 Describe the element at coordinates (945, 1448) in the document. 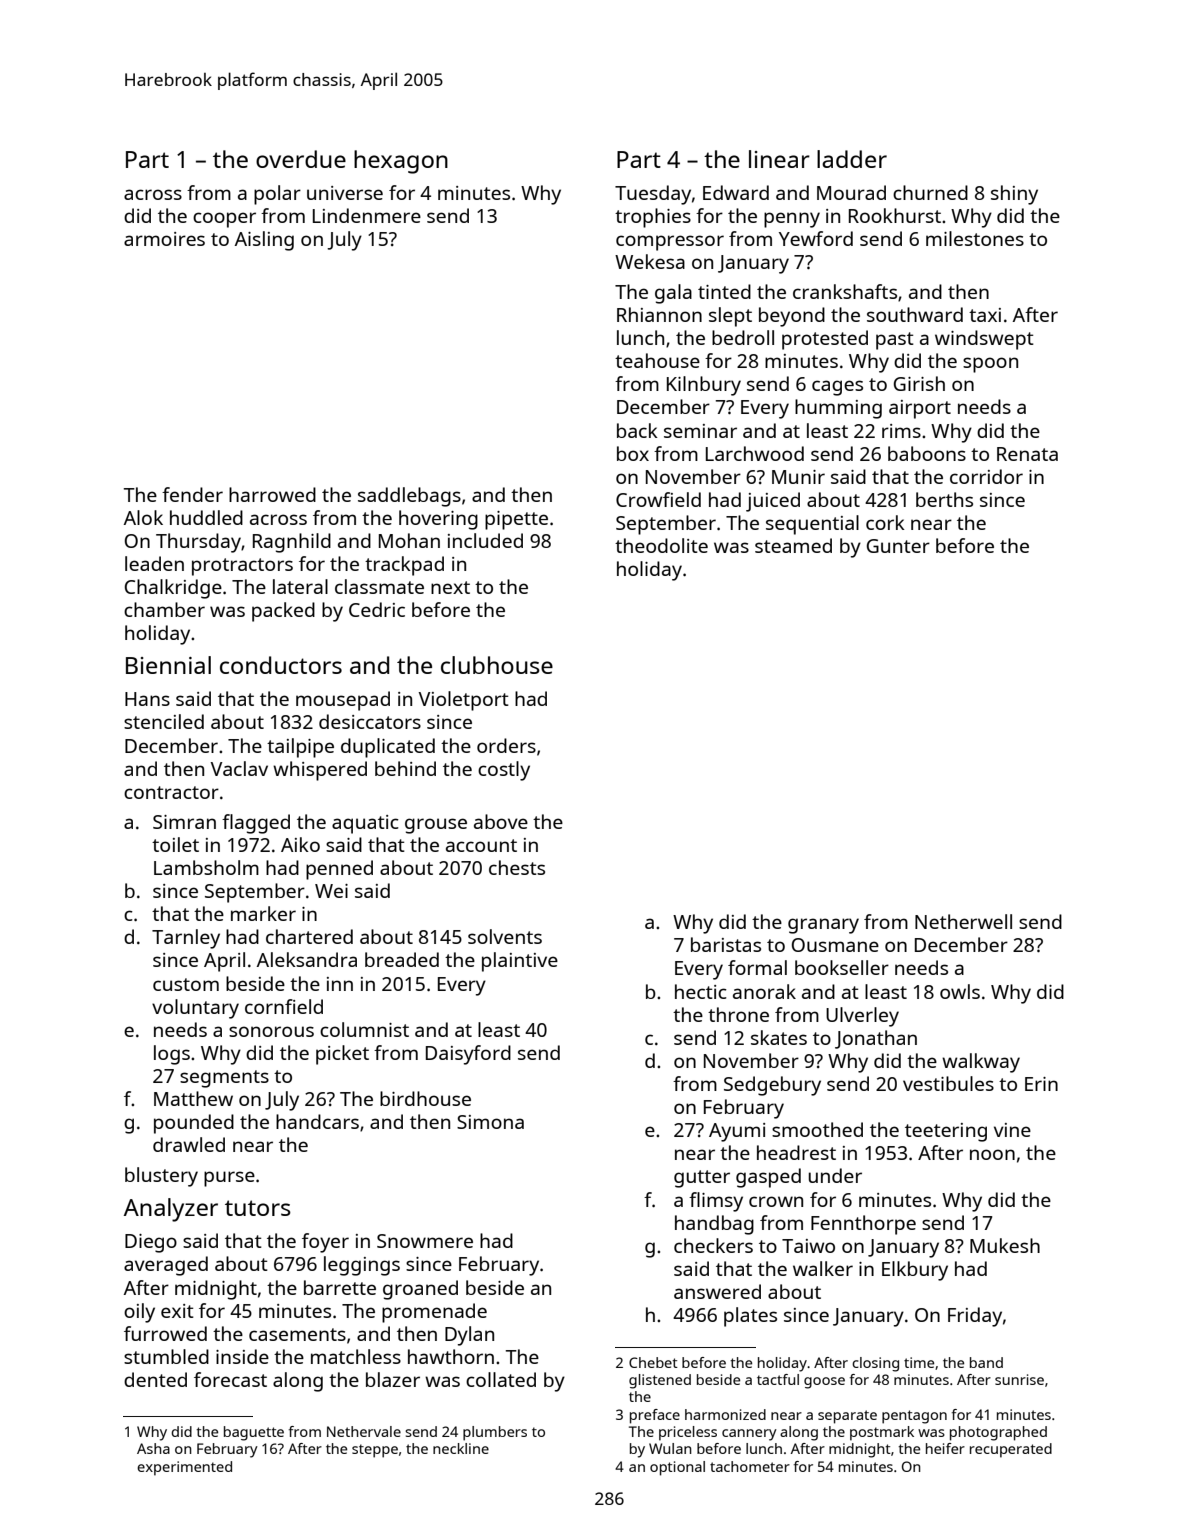

I see `heifer` at that location.
